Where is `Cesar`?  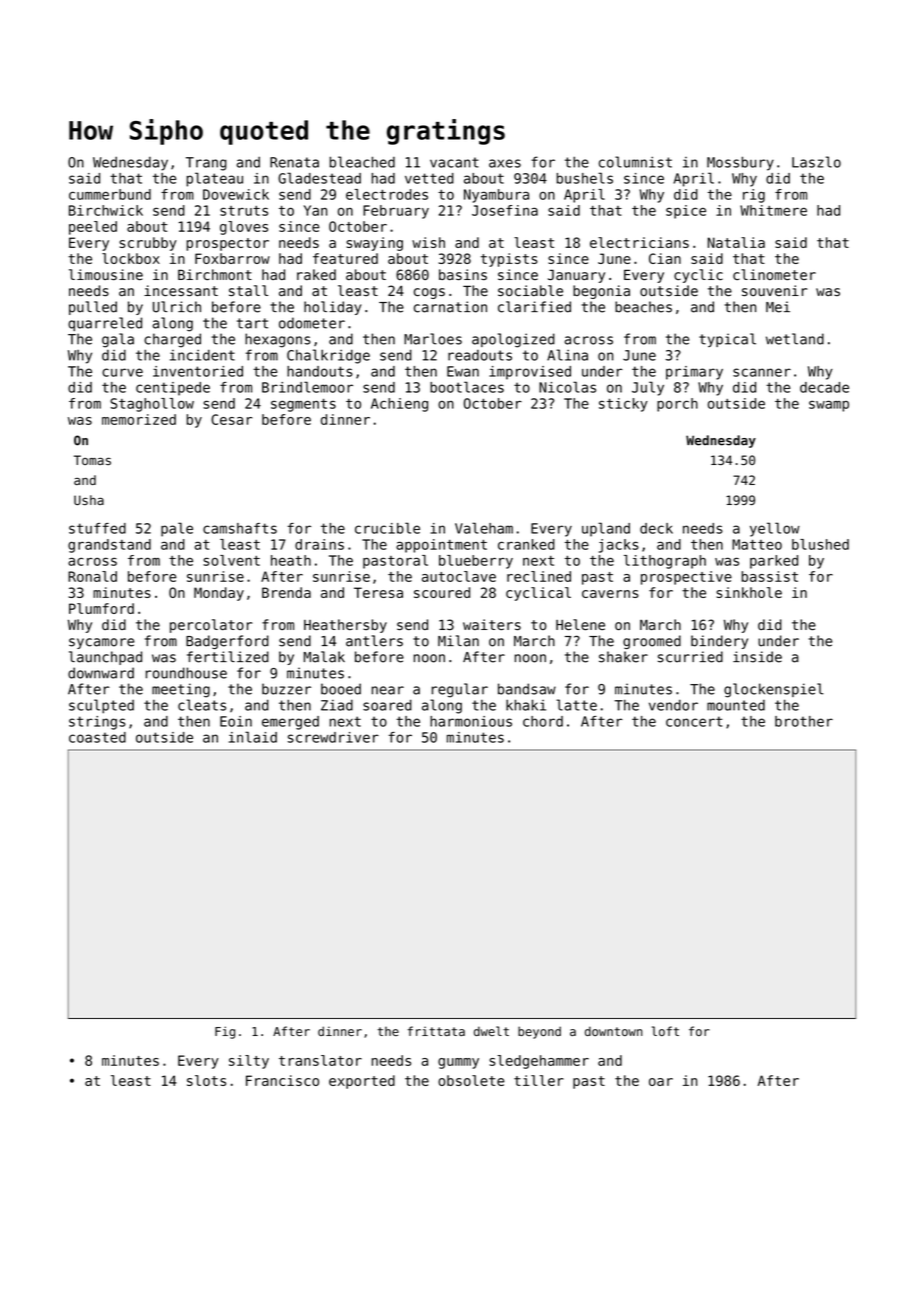
Cesar is located at coordinates (231, 419).
